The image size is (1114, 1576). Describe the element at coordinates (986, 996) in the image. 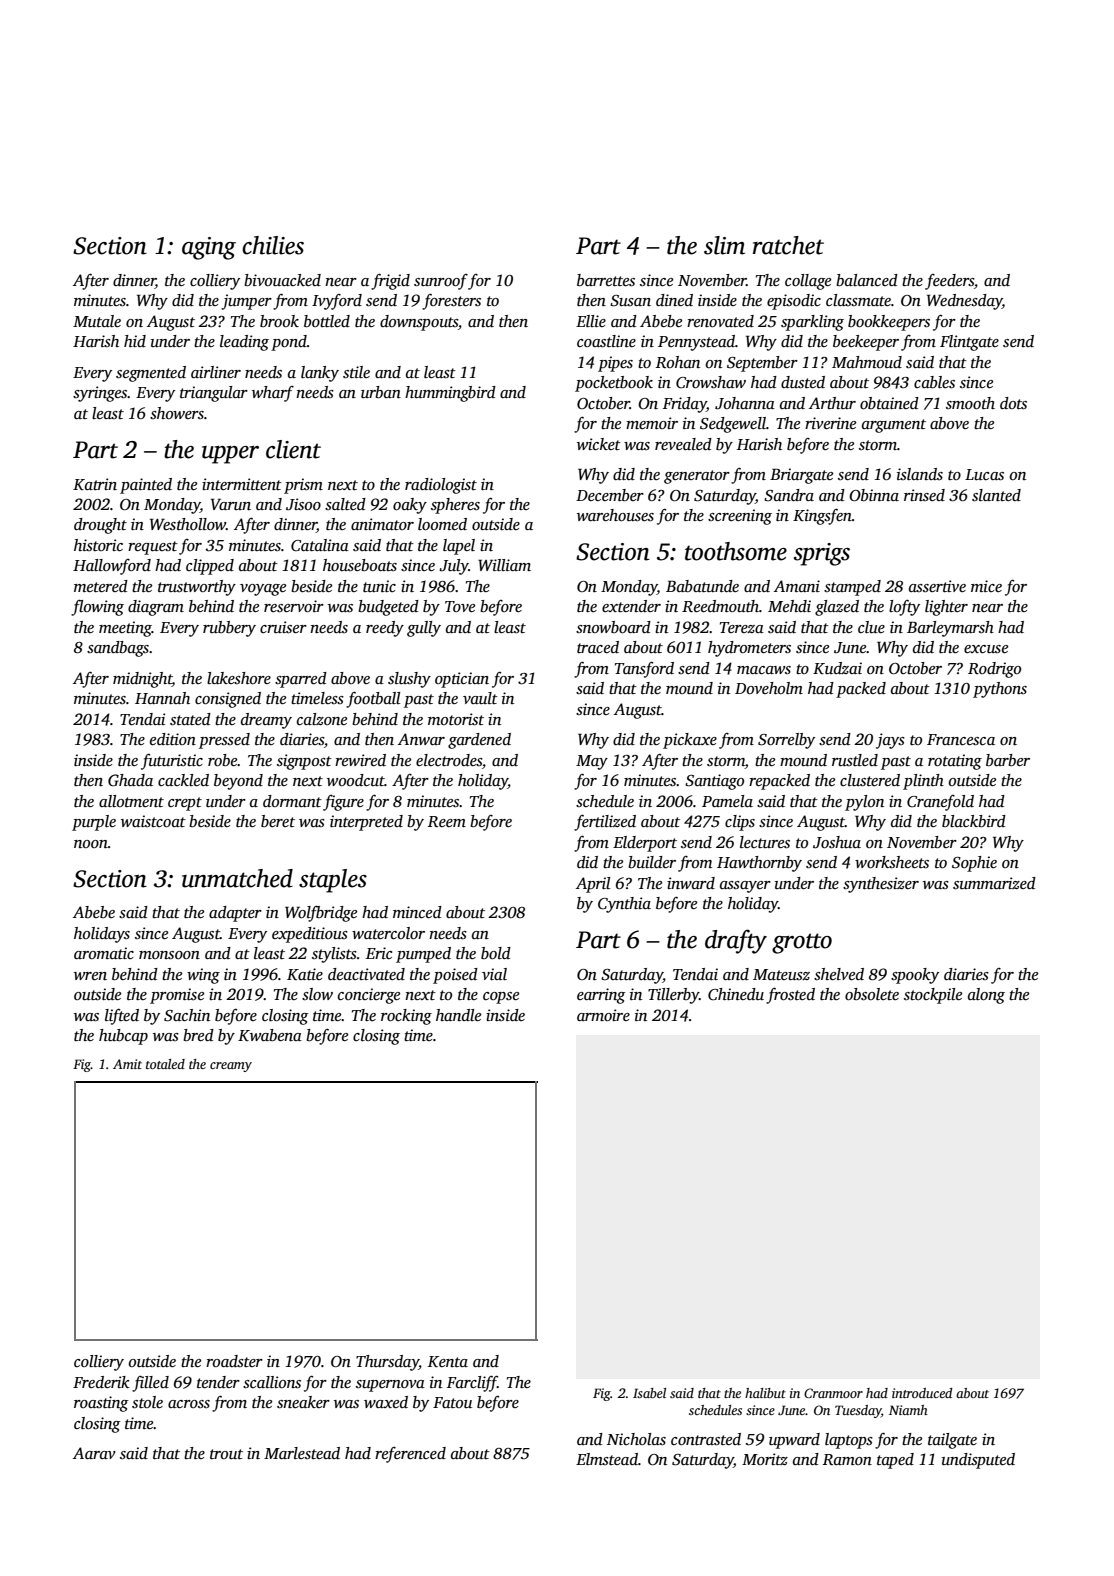

I see `along` at that location.
